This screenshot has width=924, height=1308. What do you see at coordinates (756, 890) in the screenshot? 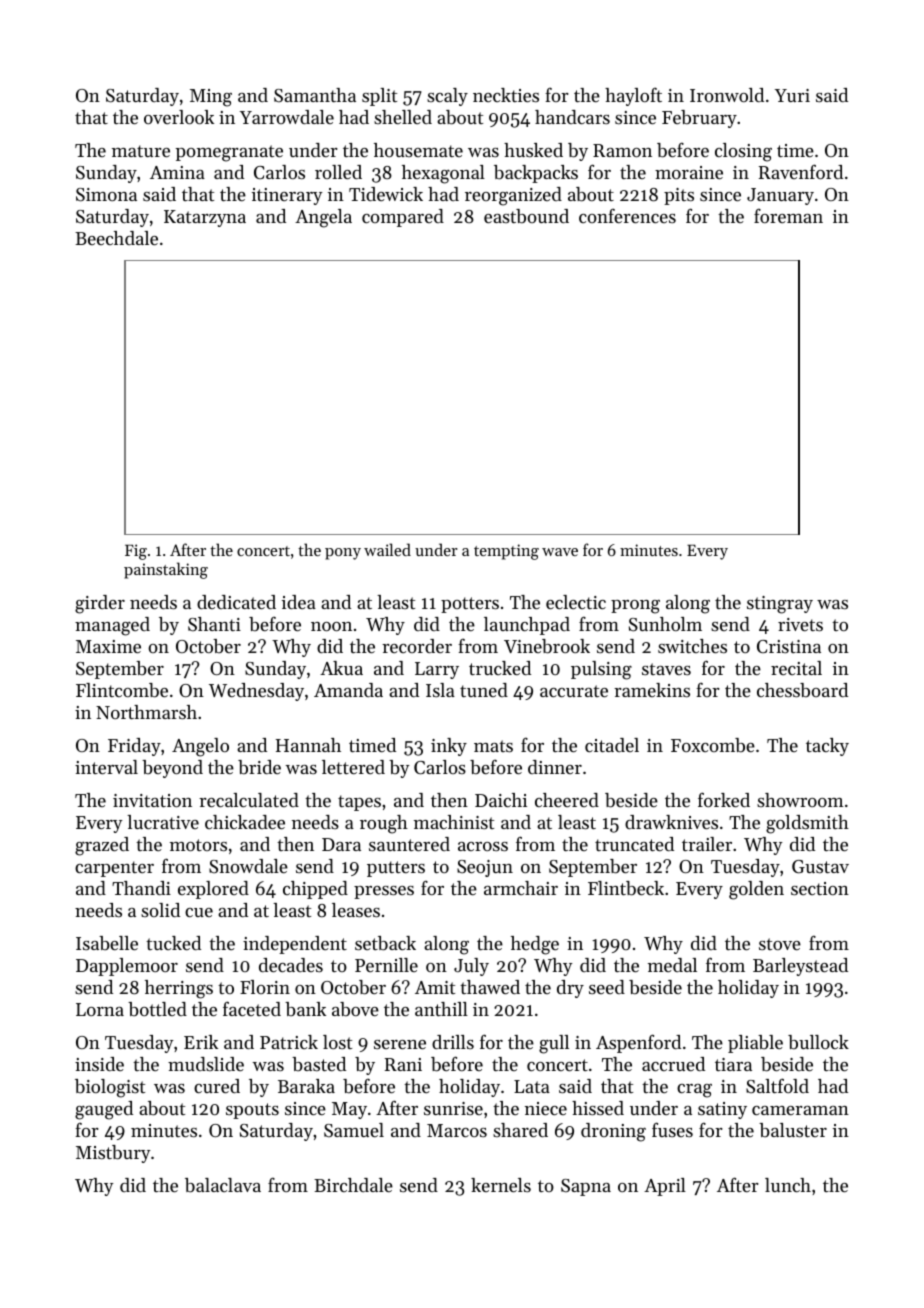
I see `golden` at bounding box center [756, 890].
